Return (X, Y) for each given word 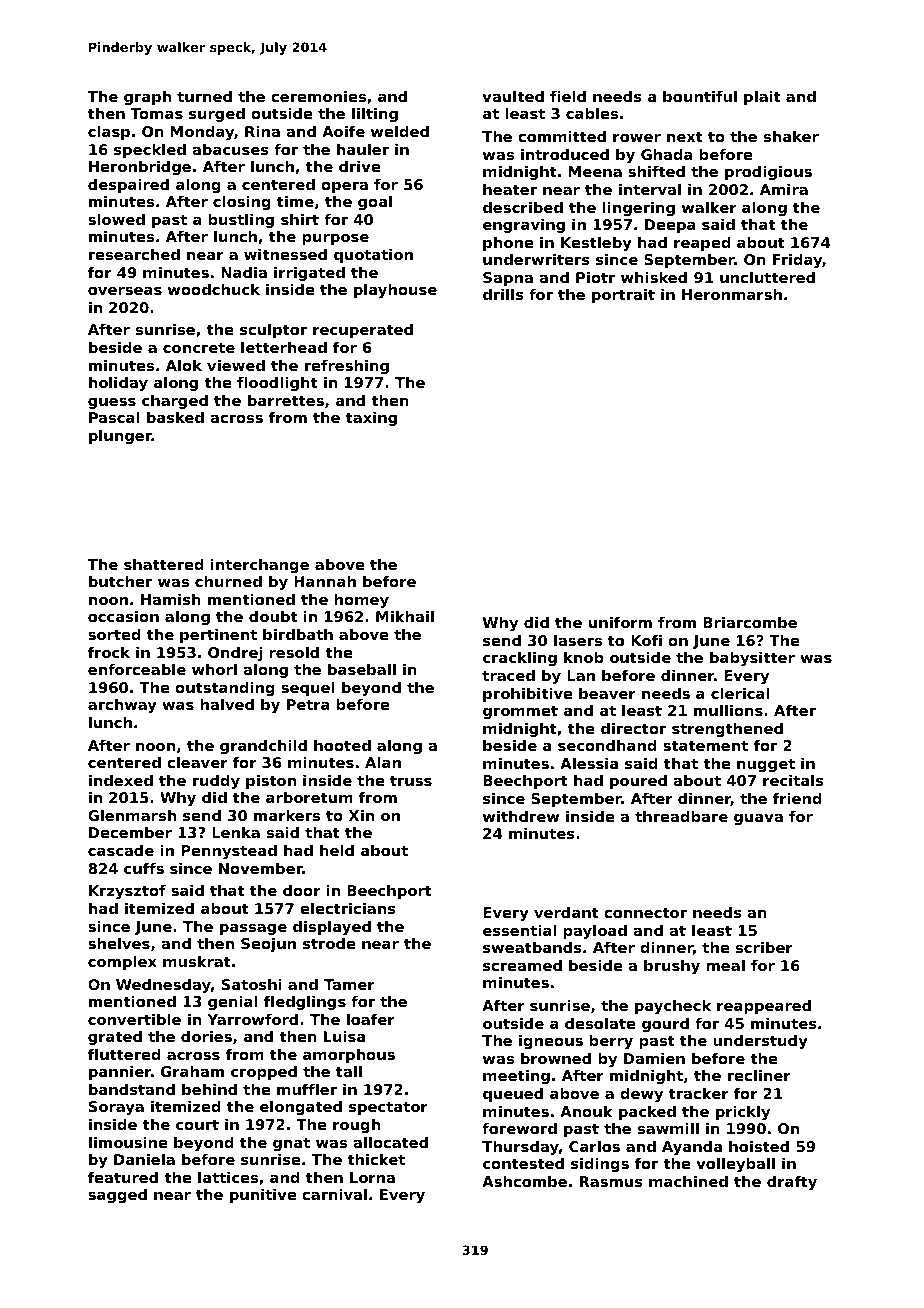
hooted (342, 745)
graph (147, 98)
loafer (371, 1019)
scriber (764, 947)
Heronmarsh (732, 294)
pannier (120, 1073)
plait (762, 98)
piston (271, 782)
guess (112, 403)
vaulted (513, 96)
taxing (371, 419)
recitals (793, 780)
